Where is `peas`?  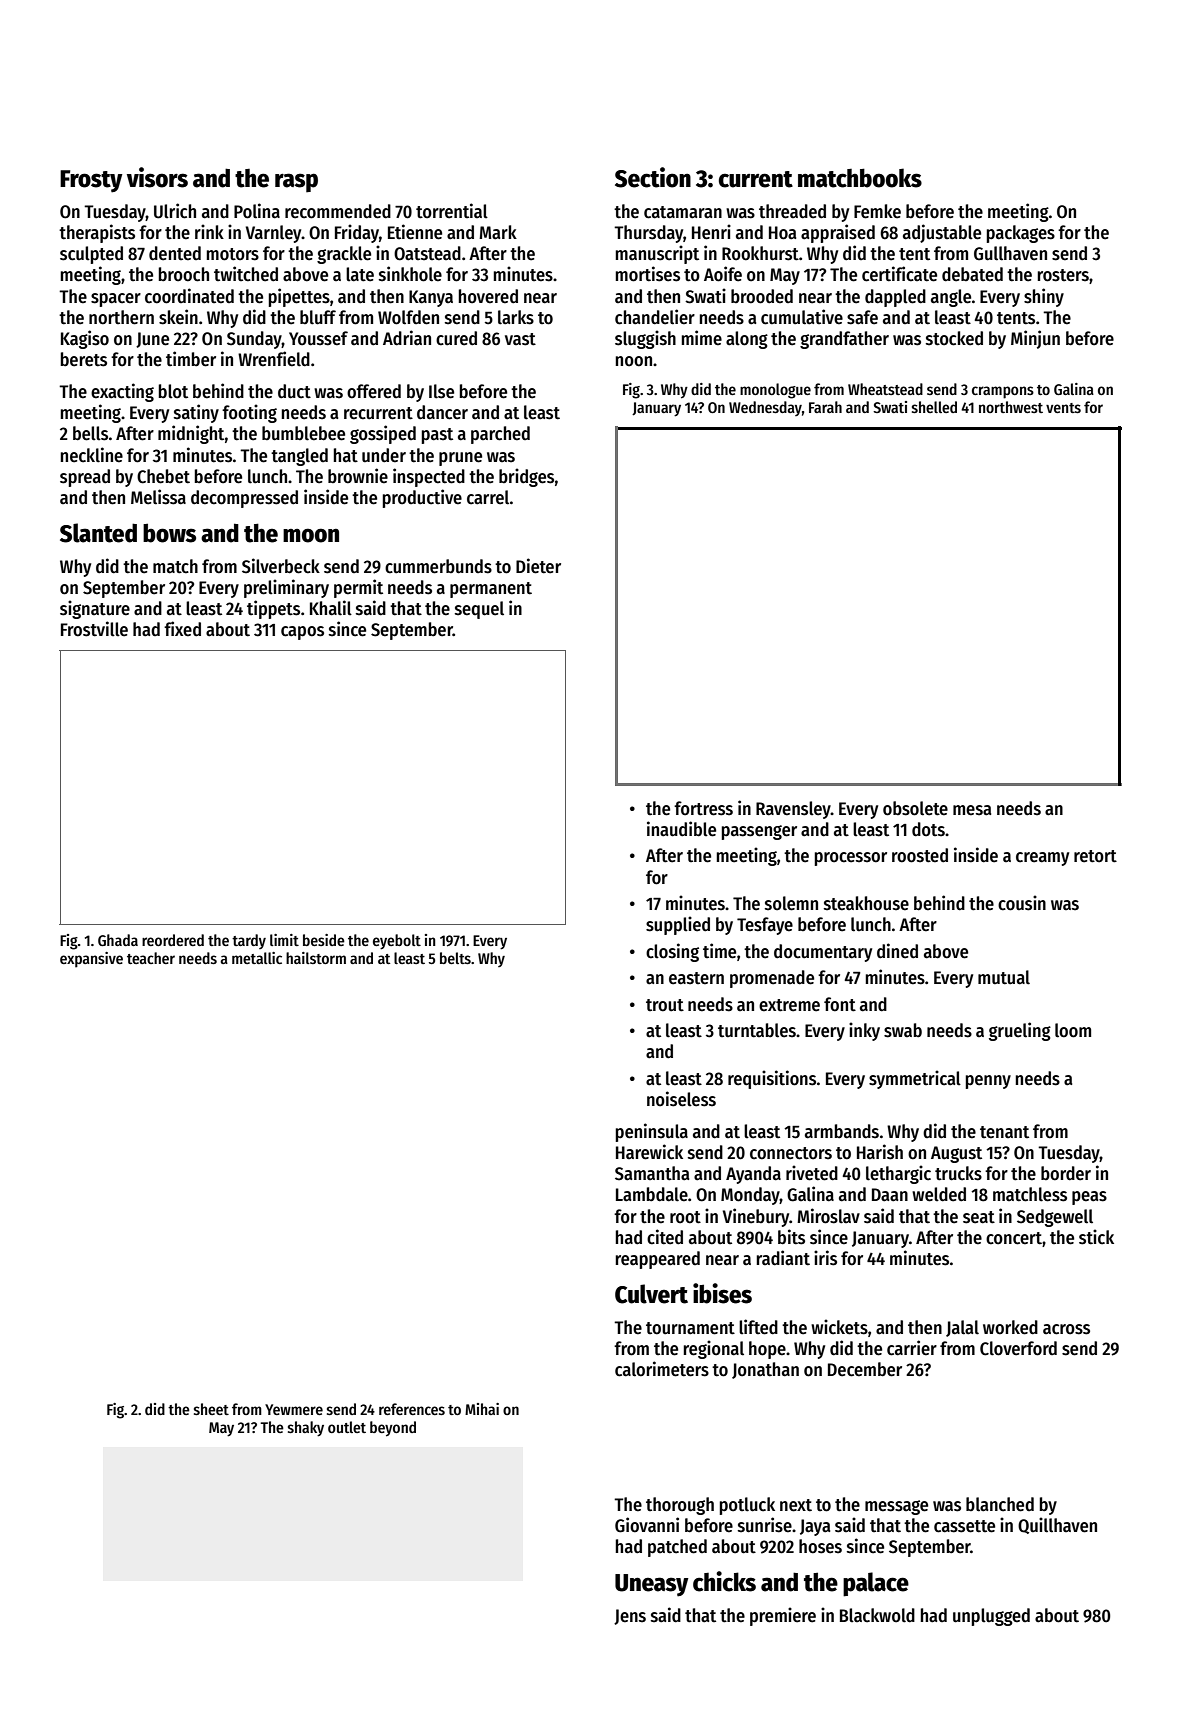
peas is located at coordinates (1089, 1198).
